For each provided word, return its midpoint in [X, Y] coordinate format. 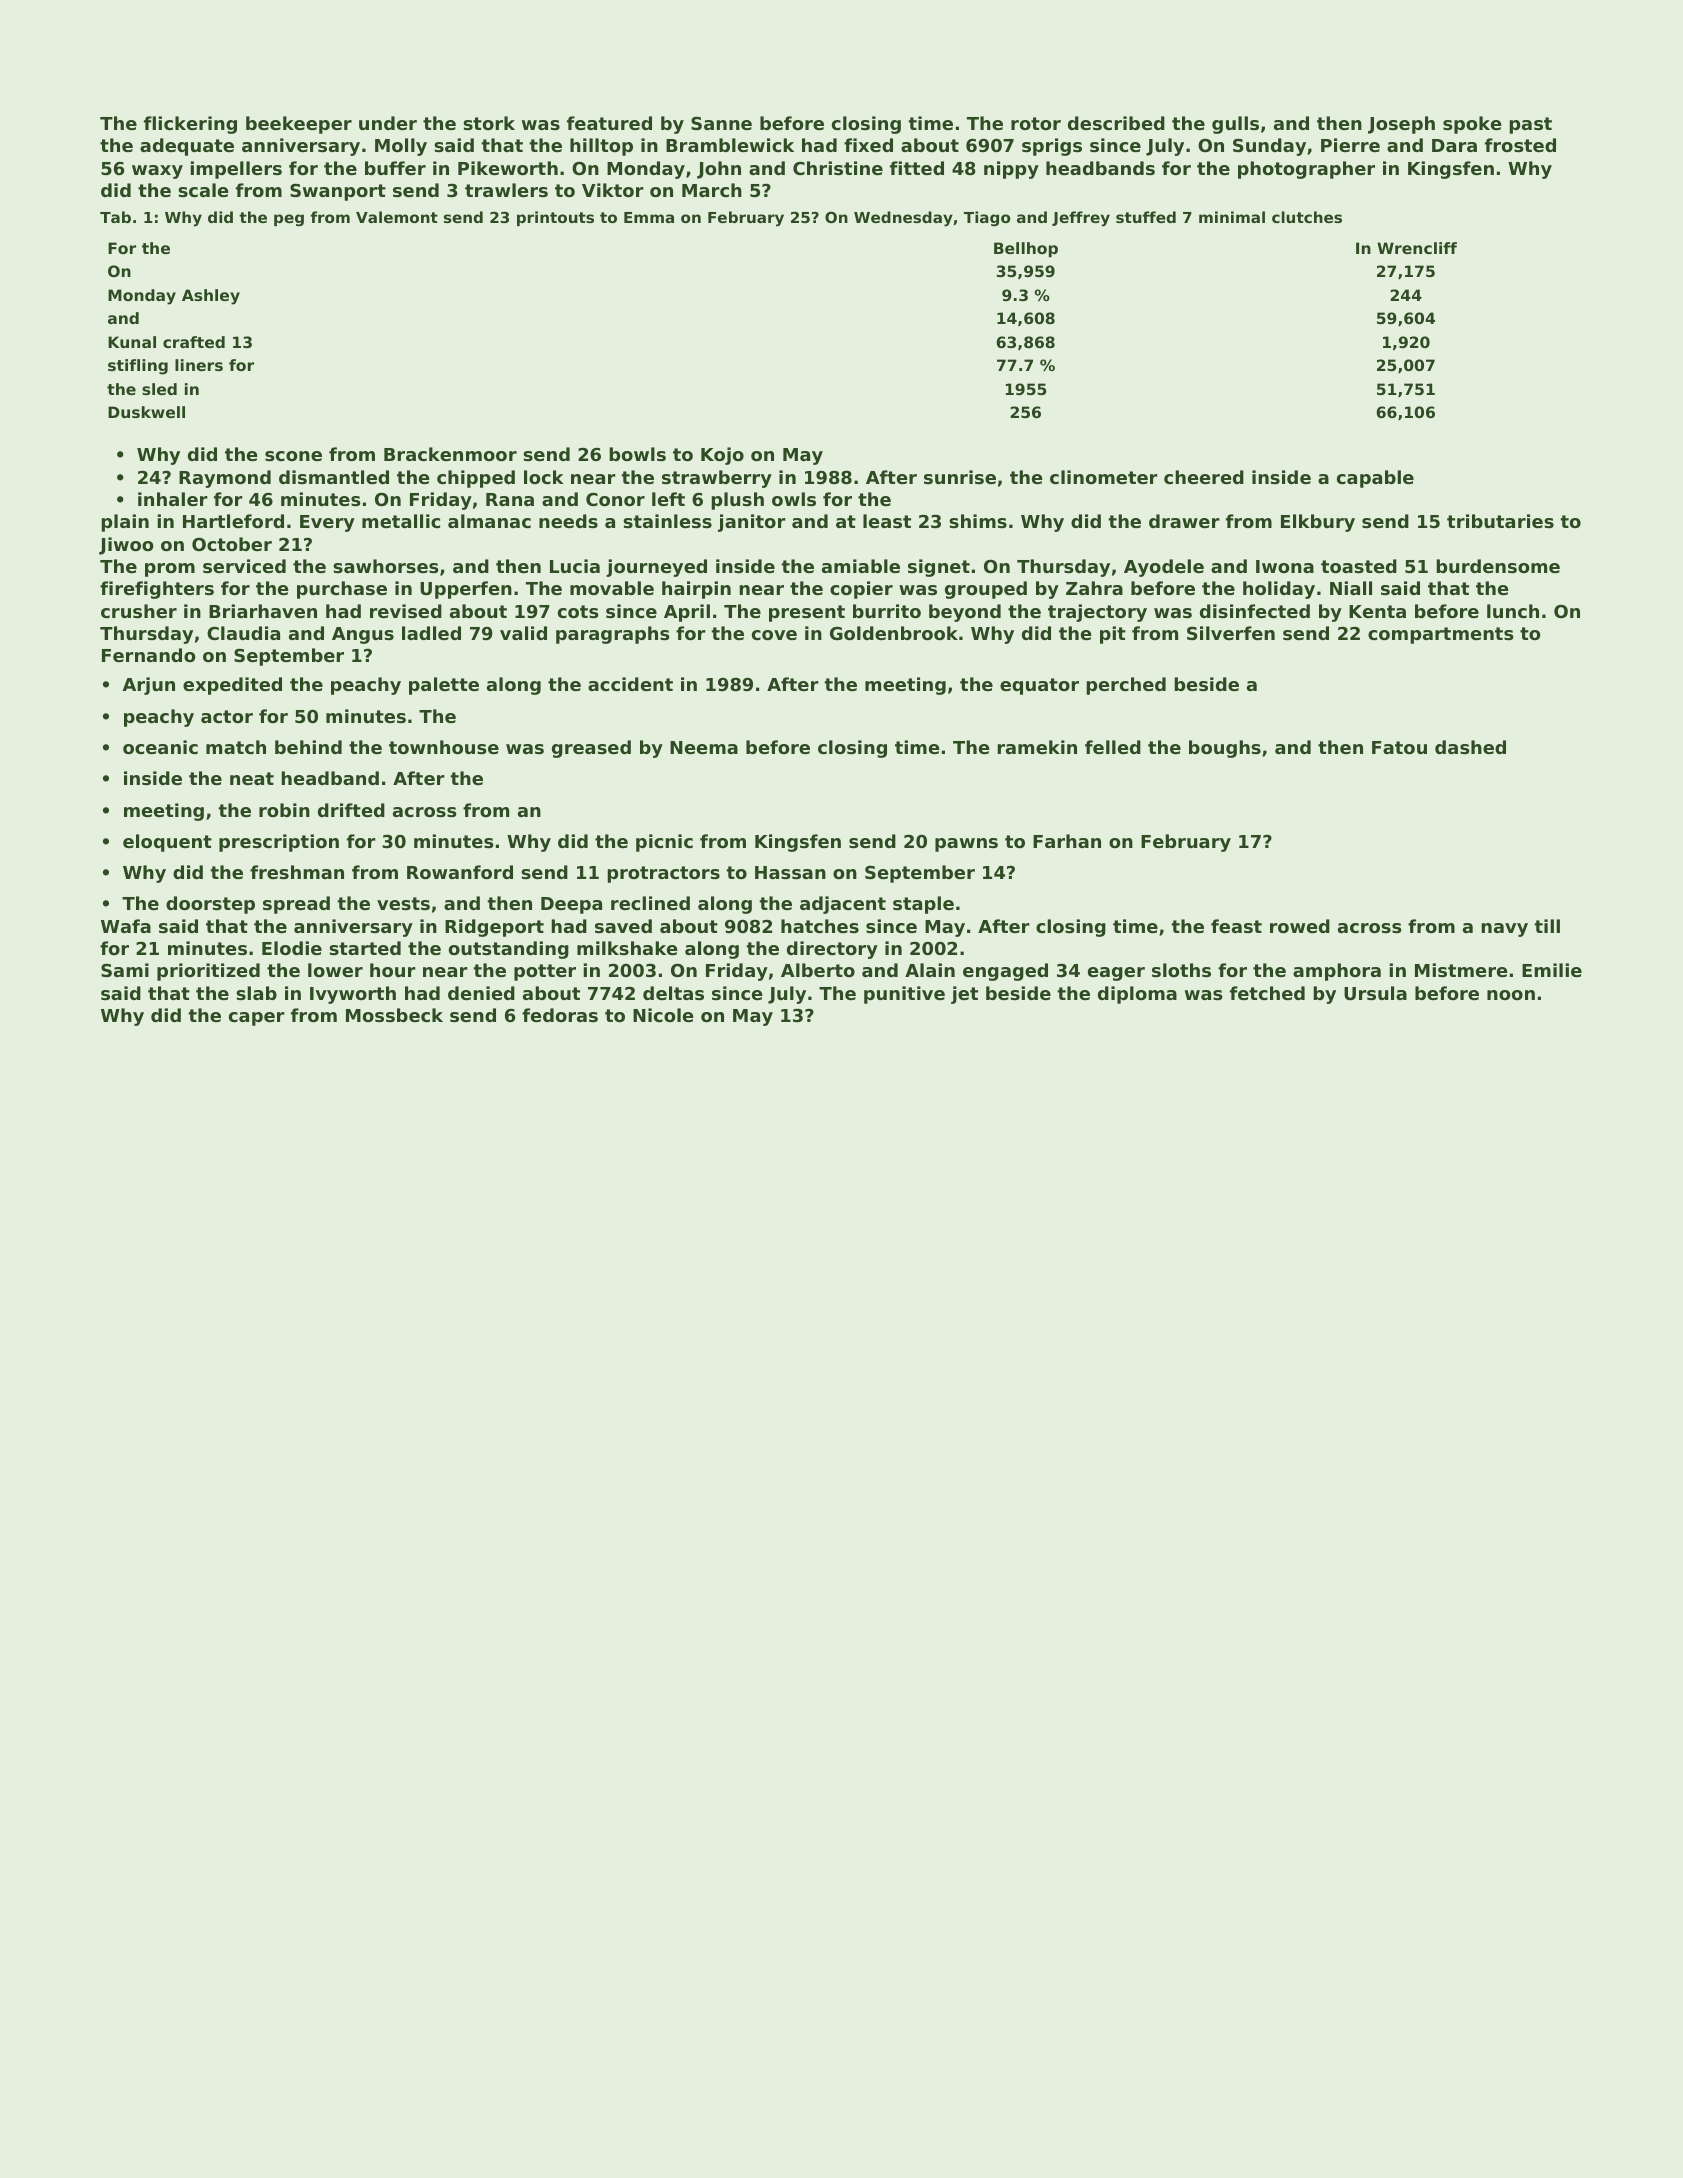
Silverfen [1231, 633]
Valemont [397, 217]
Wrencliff [1417, 248]
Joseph [1401, 125]
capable [1375, 479]
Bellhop [1026, 249]
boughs [1225, 749]
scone [293, 456]
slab [256, 993]
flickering [190, 125]
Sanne [721, 123]
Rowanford [460, 872]
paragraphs [613, 635]
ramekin [1037, 747]
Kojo [722, 456]
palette [444, 686]
